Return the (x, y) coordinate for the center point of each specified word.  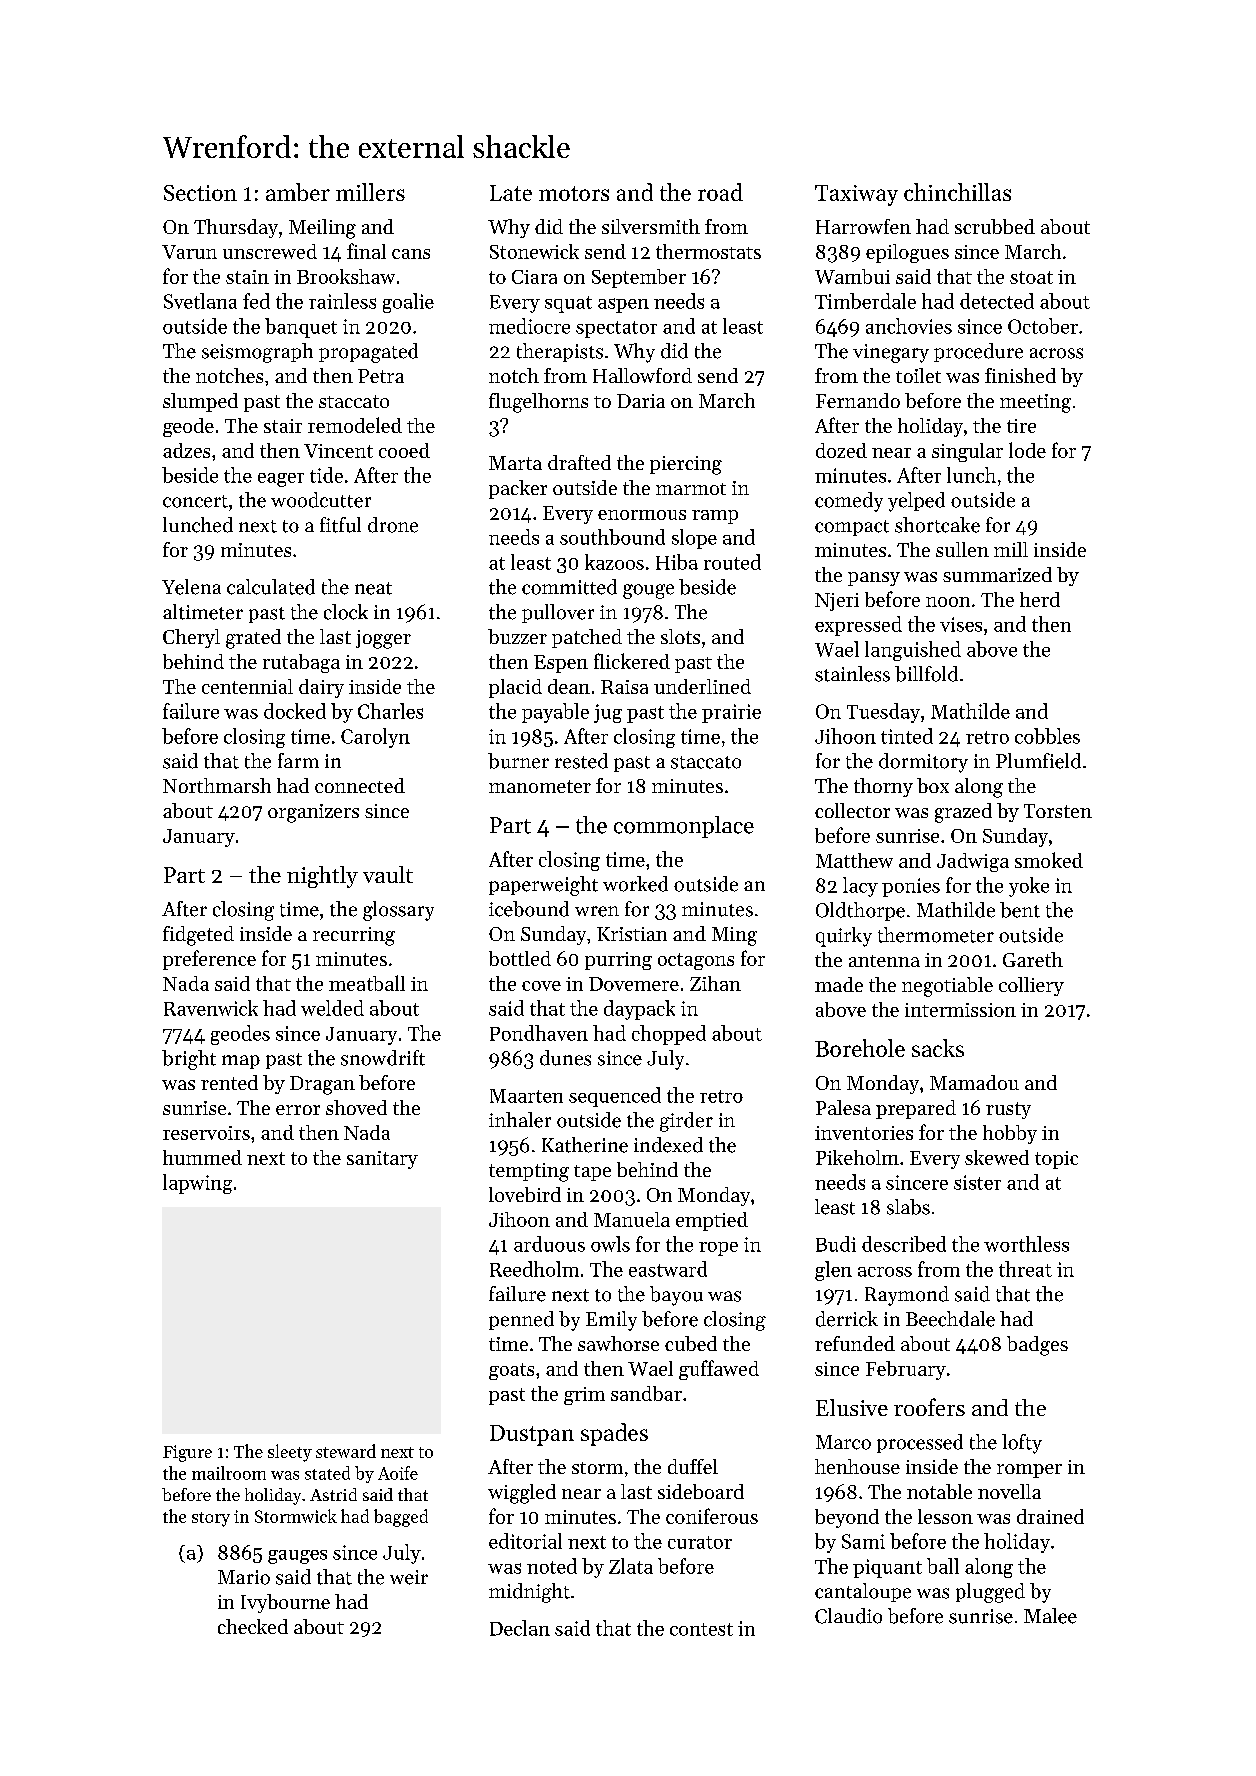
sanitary (382, 1160)
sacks (938, 1048)
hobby (1010, 1134)
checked (253, 1626)
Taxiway (856, 195)
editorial (525, 1541)
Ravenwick (211, 1008)
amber (298, 192)
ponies (911, 887)
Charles (390, 711)
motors (574, 193)
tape (592, 1173)
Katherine (585, 1145)
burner (518, 761)
